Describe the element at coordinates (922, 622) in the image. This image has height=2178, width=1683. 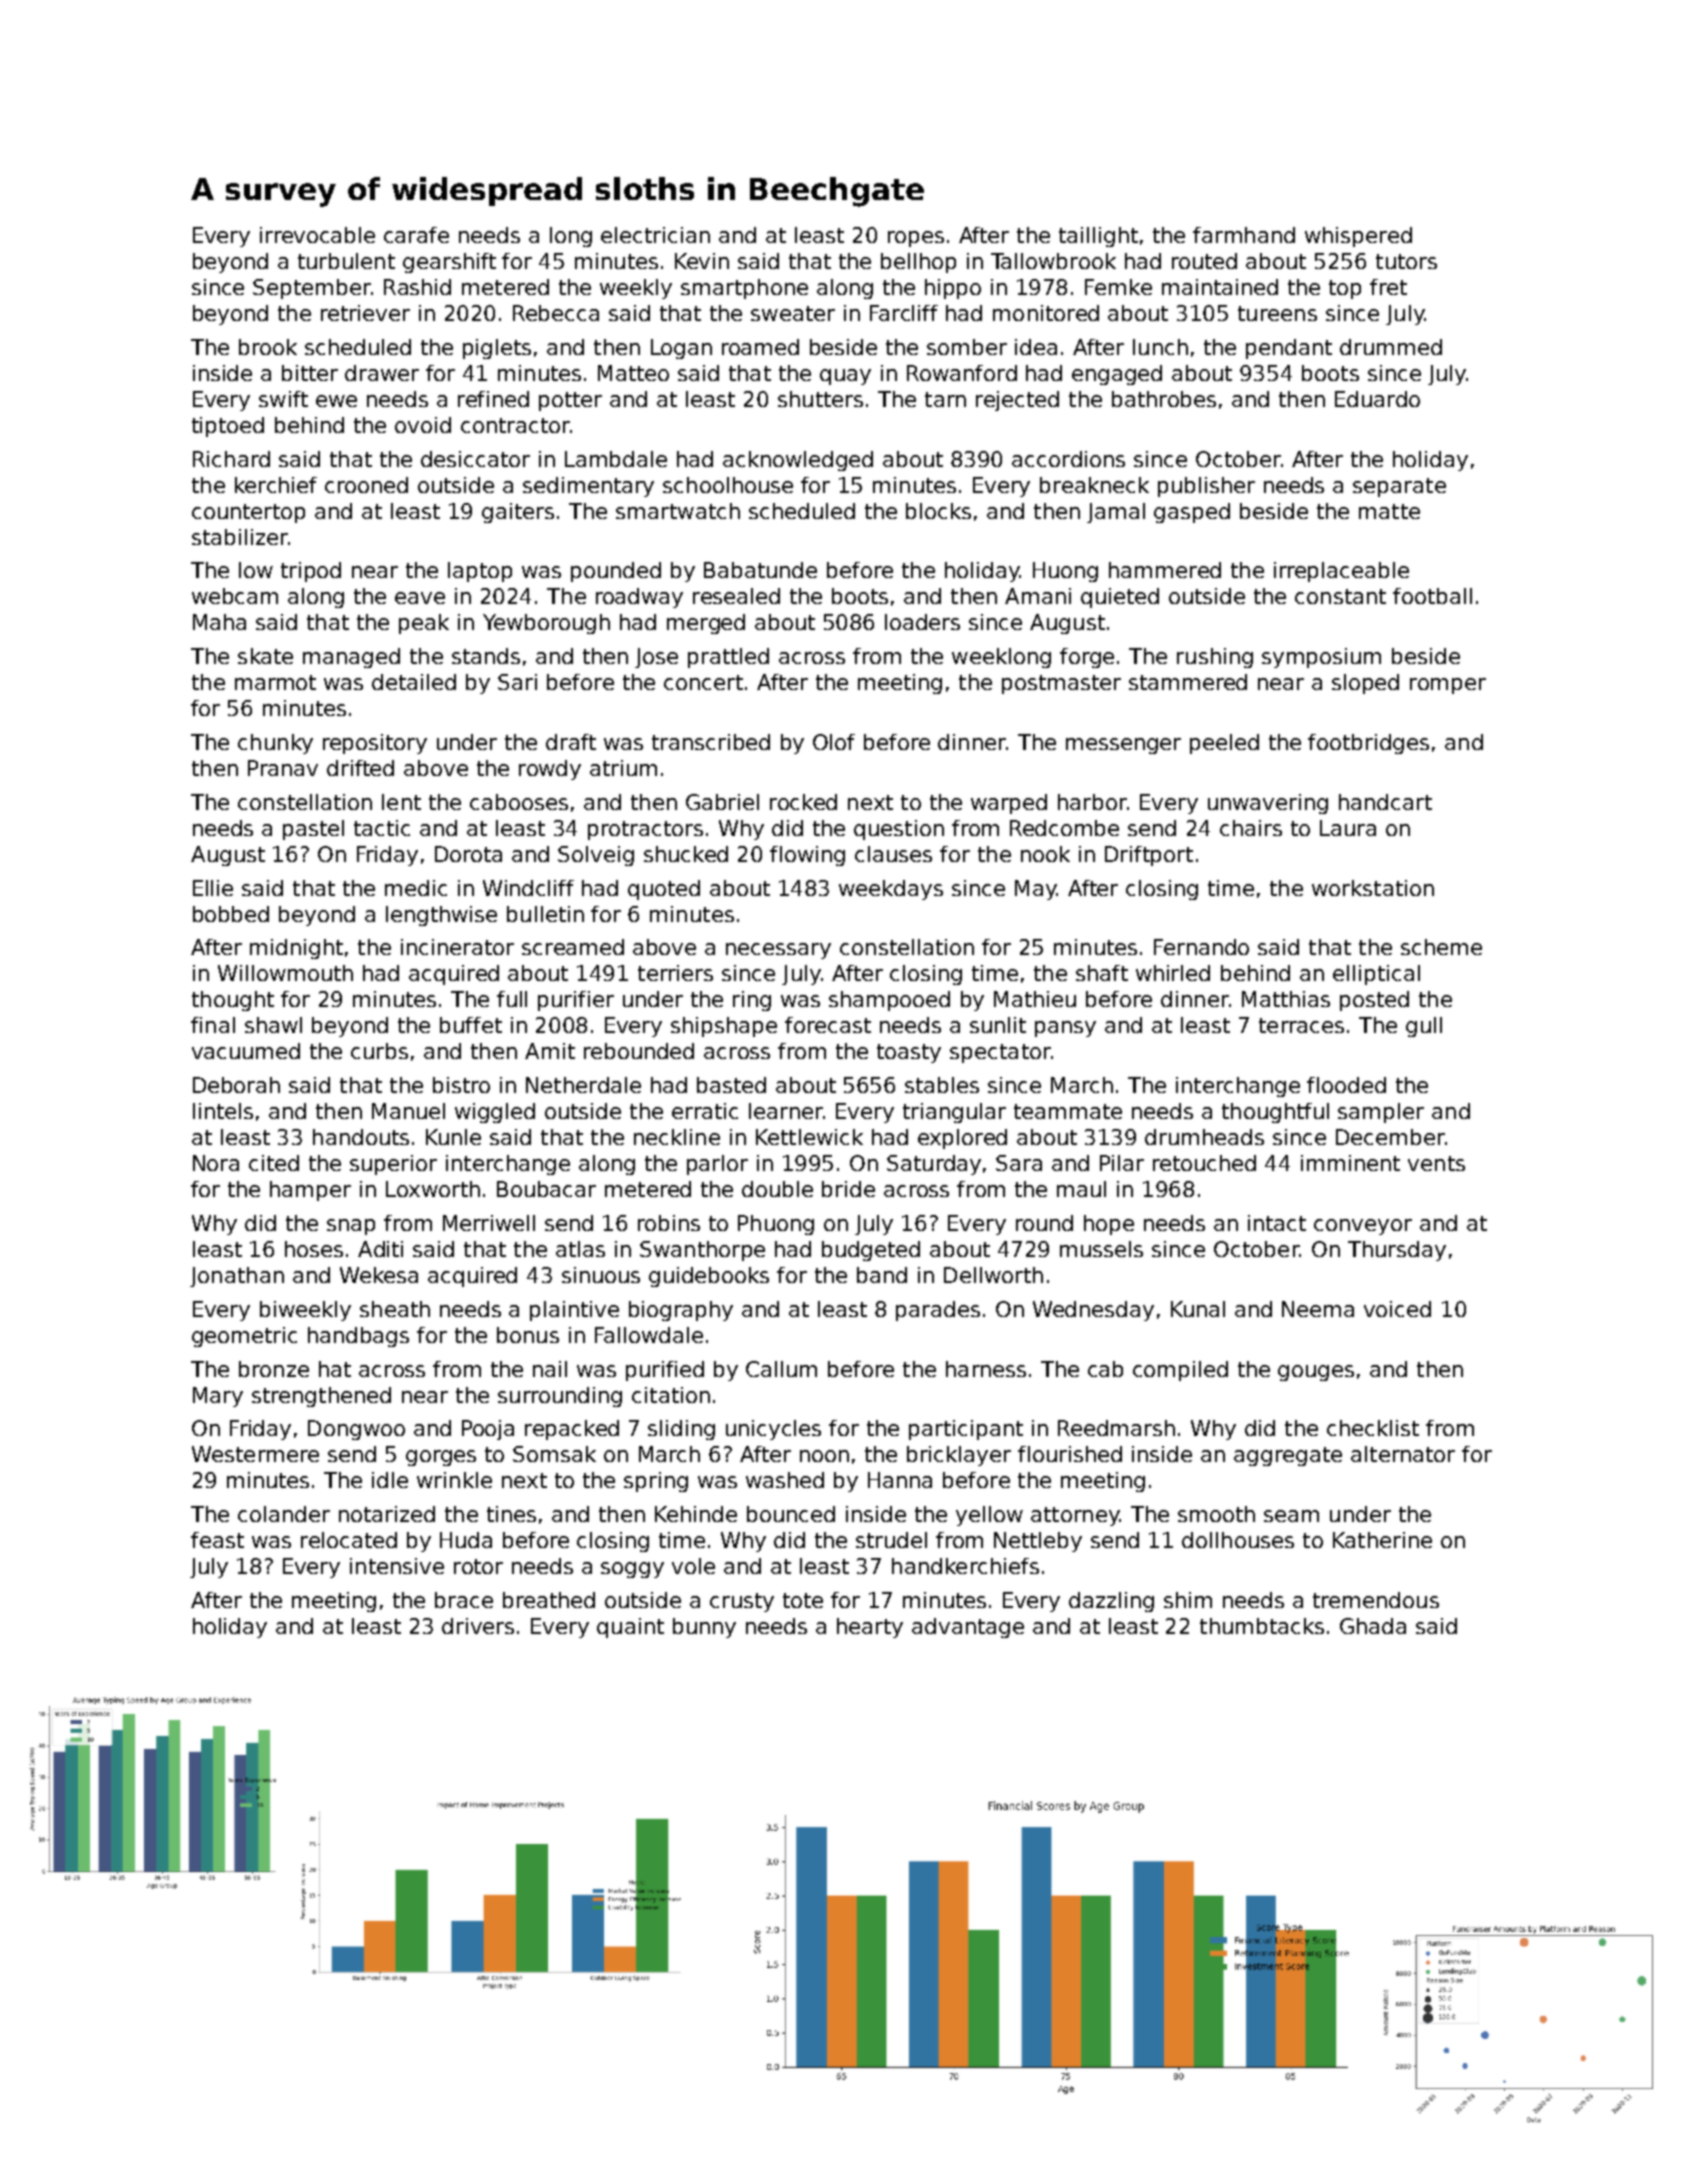
I see `loaders` at that location.
